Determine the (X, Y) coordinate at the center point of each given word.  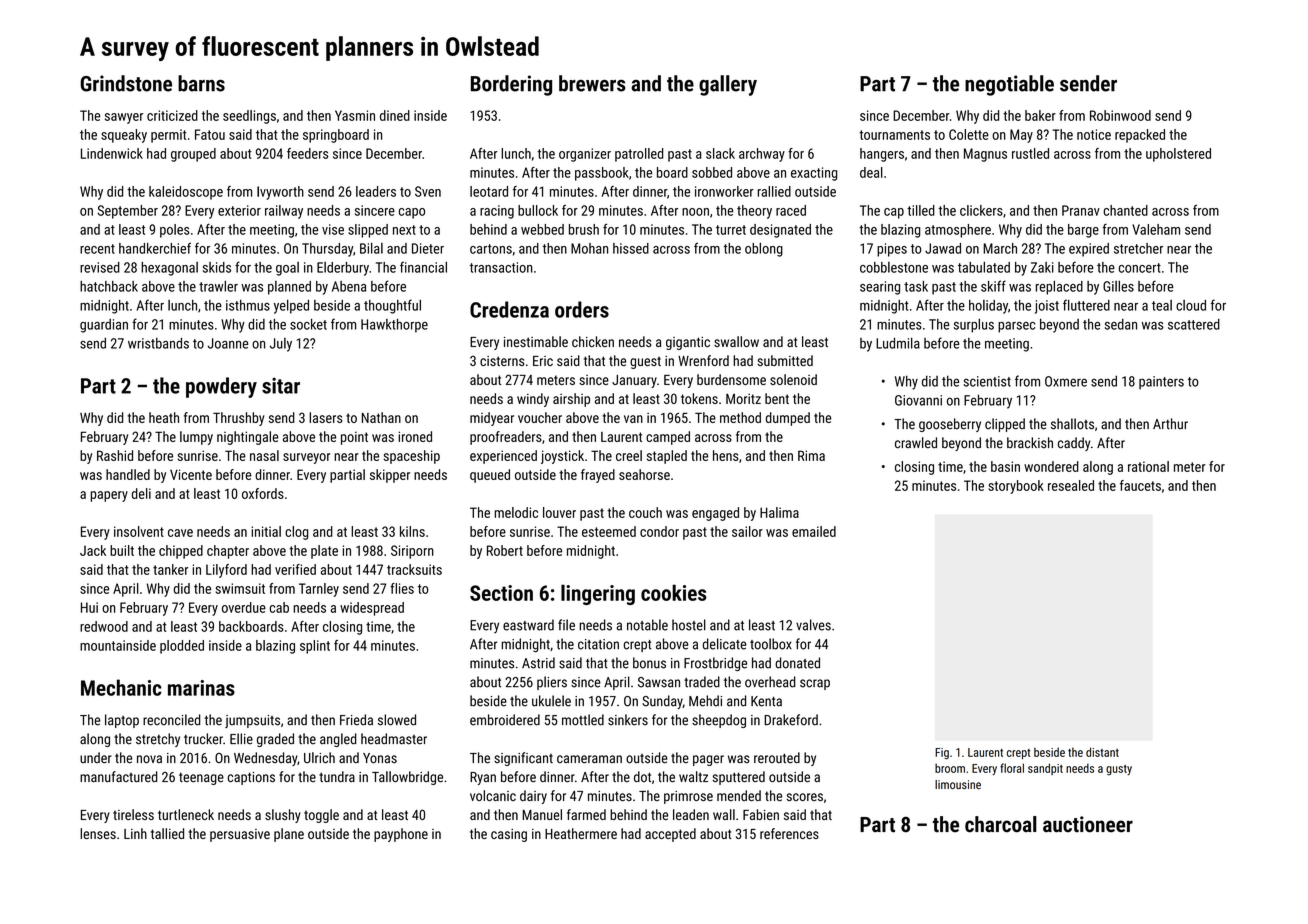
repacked (1140, 136)
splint (315, 647)
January (634, 381)
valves (813, 625)
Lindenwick (112, 153)
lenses (98, 833)
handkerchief (155, 248)
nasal (264, 455)
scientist (987, 381)
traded (702, 682)
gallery (728, 85)
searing (880, 288)
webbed (542, 229)
